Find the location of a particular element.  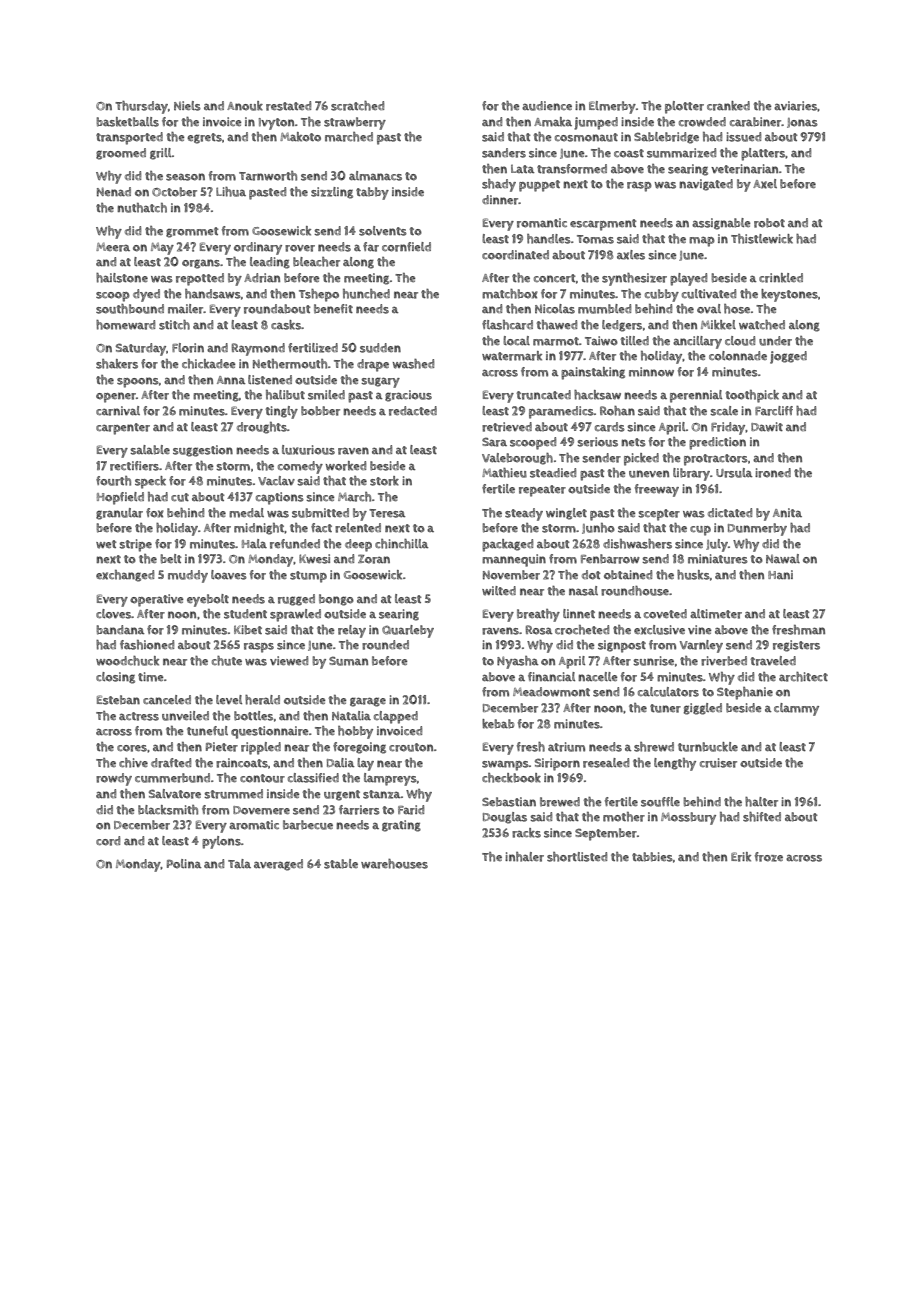

Anita is located at coordinates (787, 512).
